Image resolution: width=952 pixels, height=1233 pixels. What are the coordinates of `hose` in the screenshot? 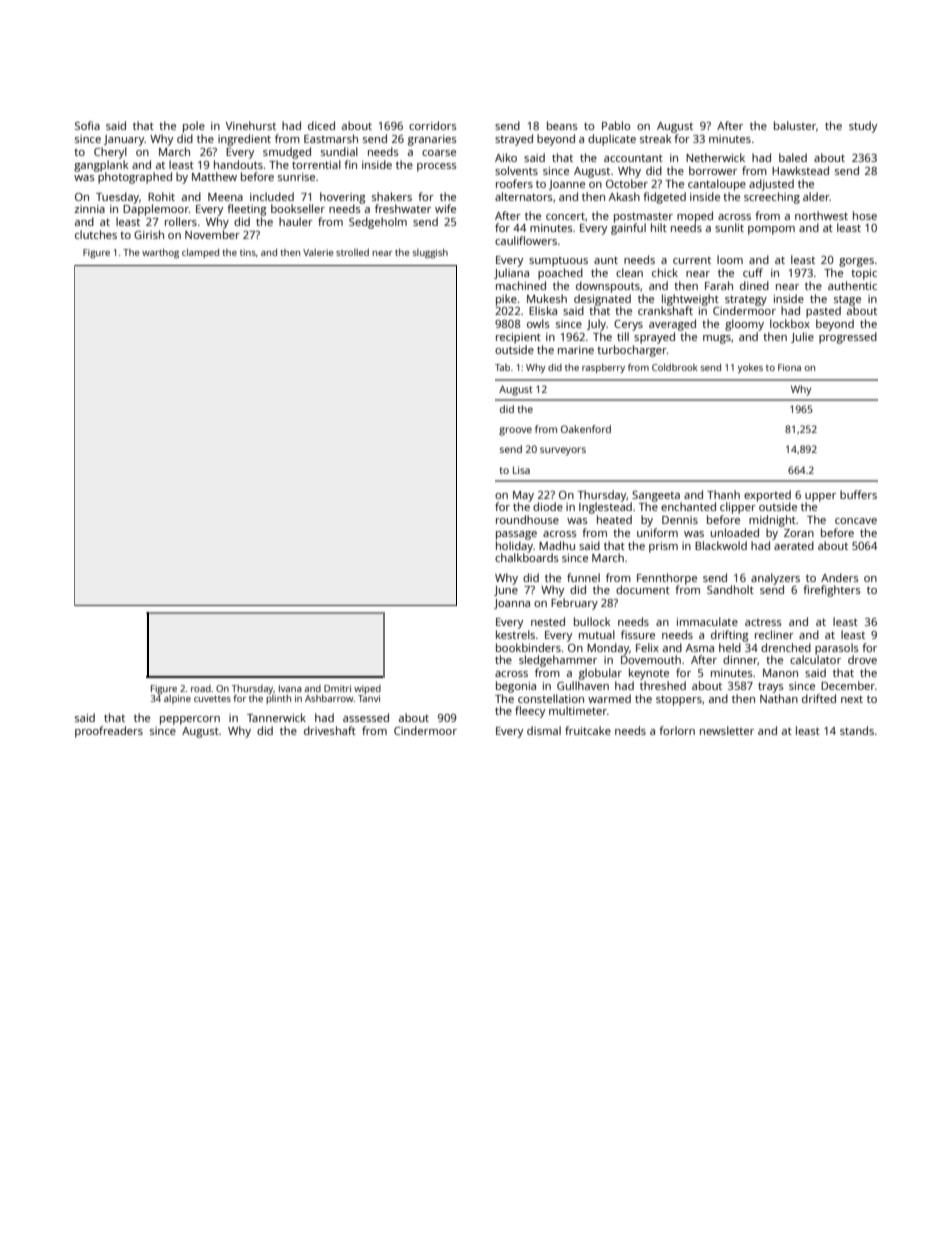 It's located at (865, 215).
